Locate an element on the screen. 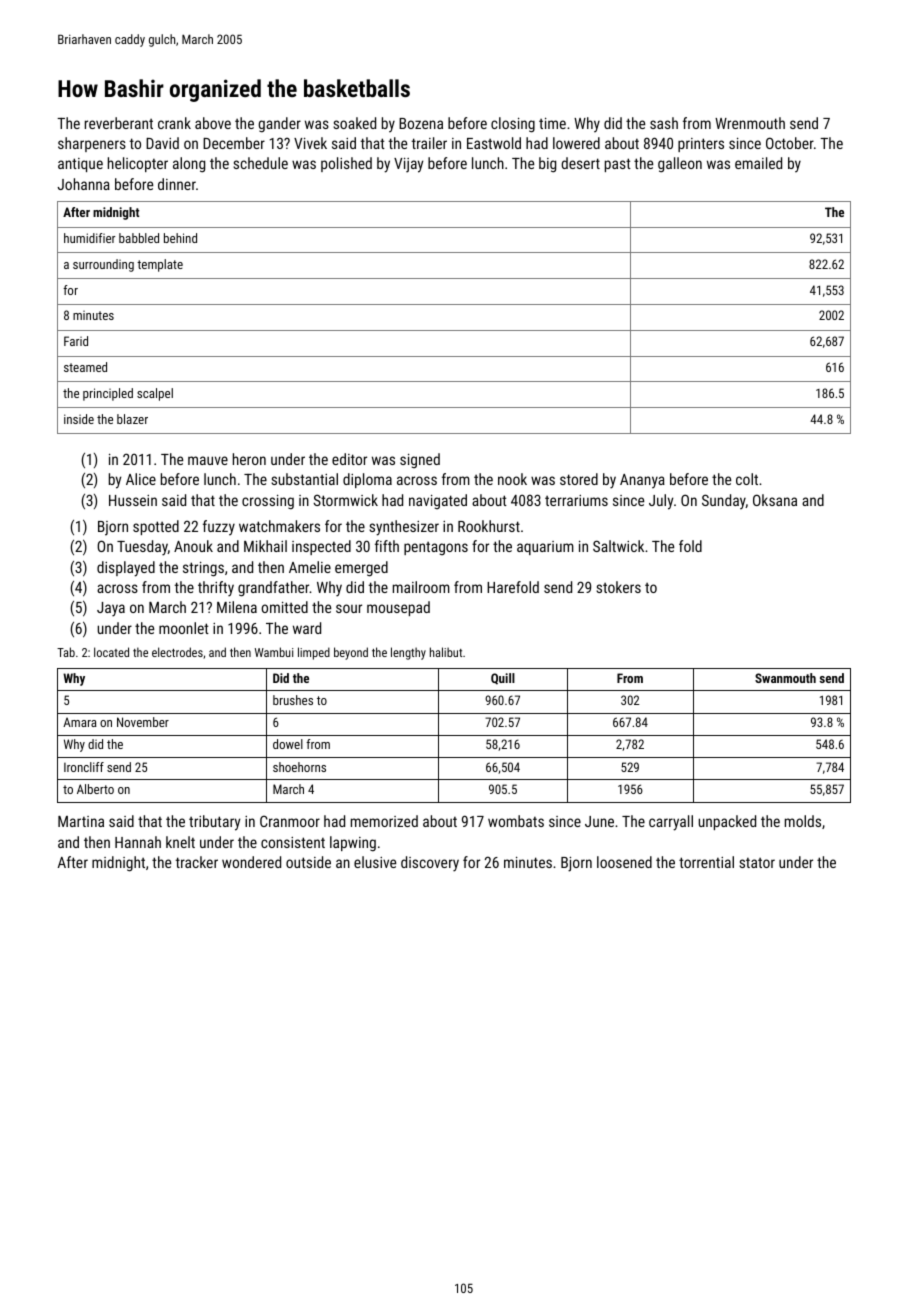  nook is located at coordinates (512, 479).
